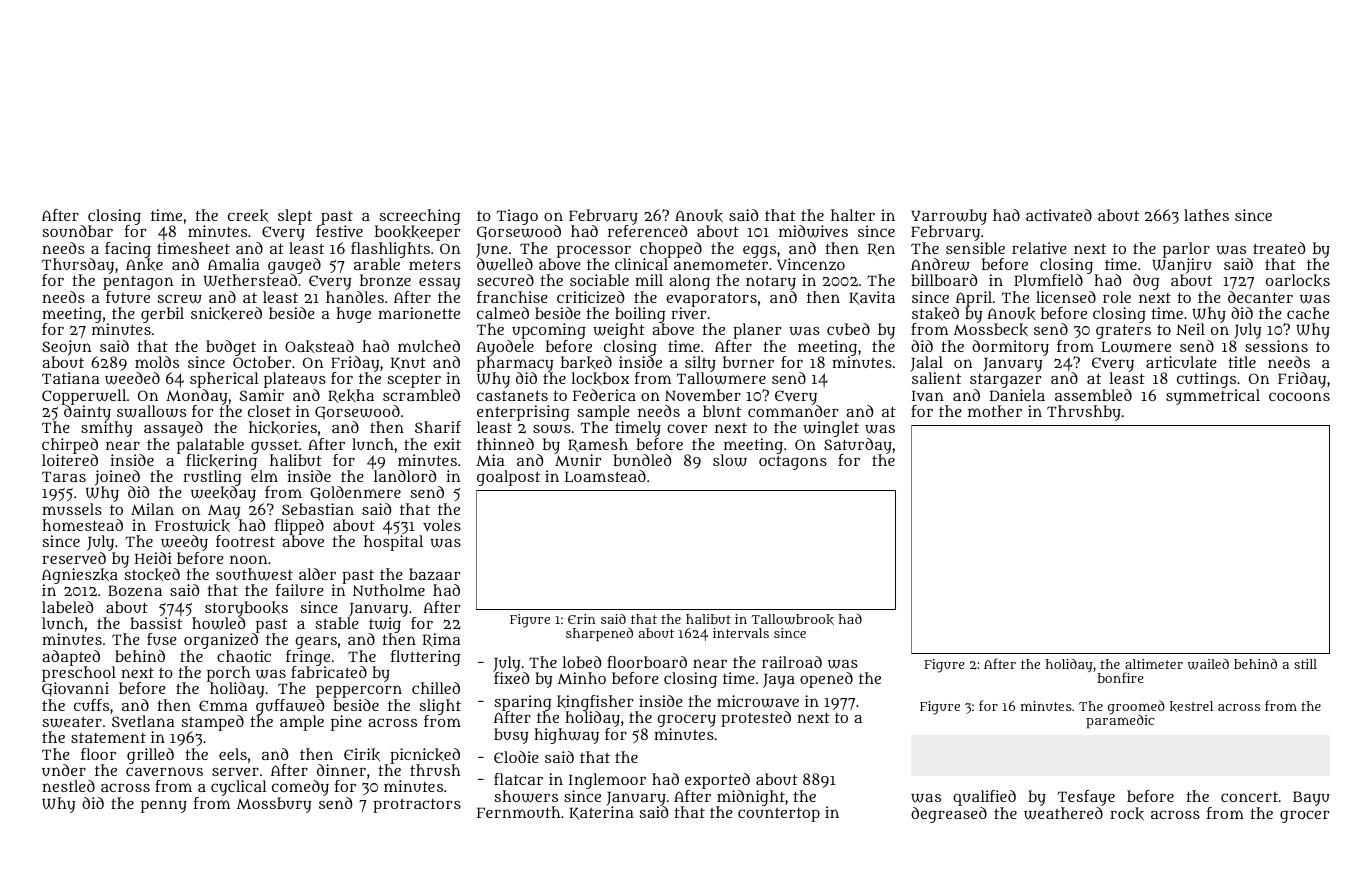 The width and height of the screenshot is (1372, 887). What do you see at coordinates (64, 476) in the screenshot?
I see `Taras` at bounding box center [64, 476].
